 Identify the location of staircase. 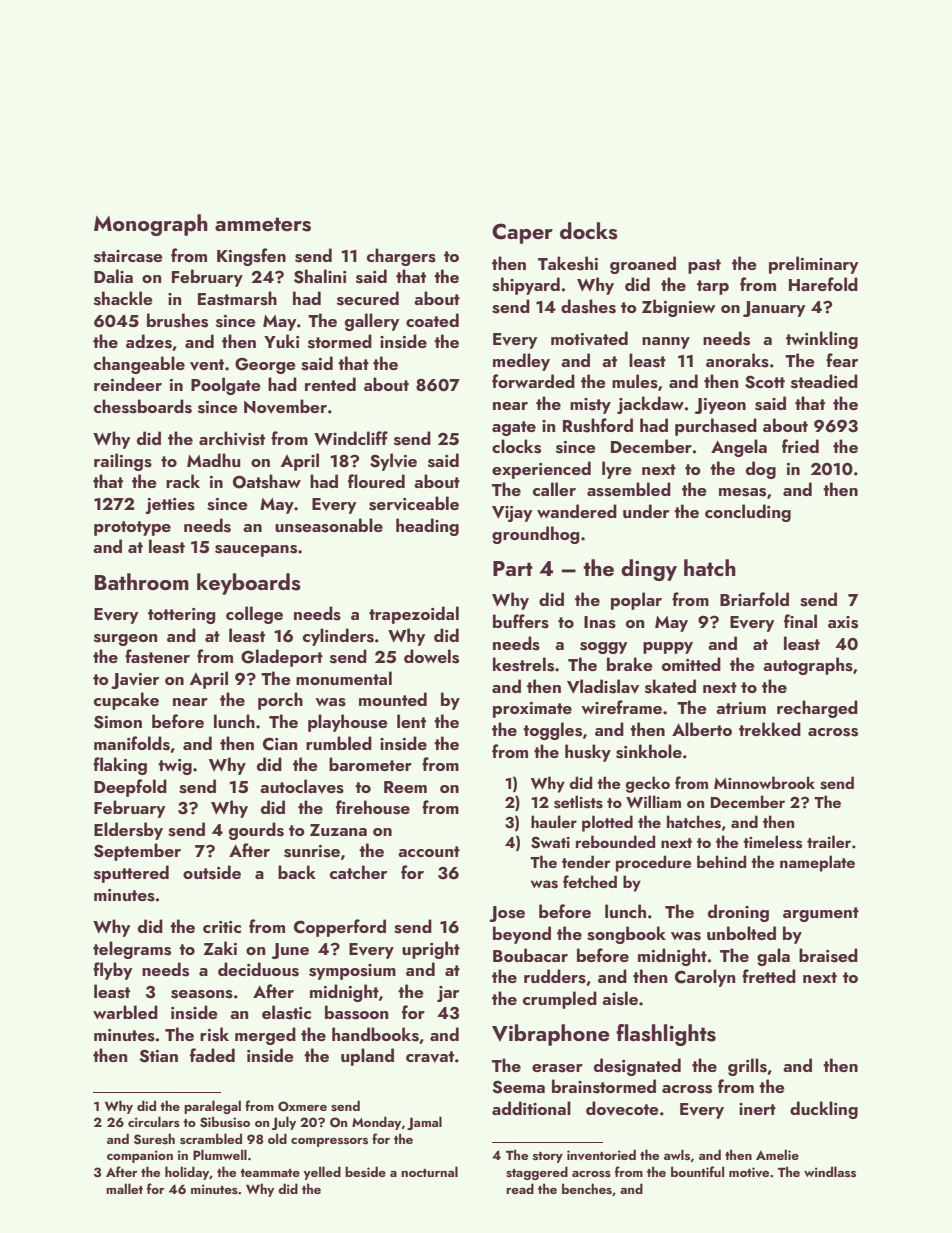
(128, 256).
